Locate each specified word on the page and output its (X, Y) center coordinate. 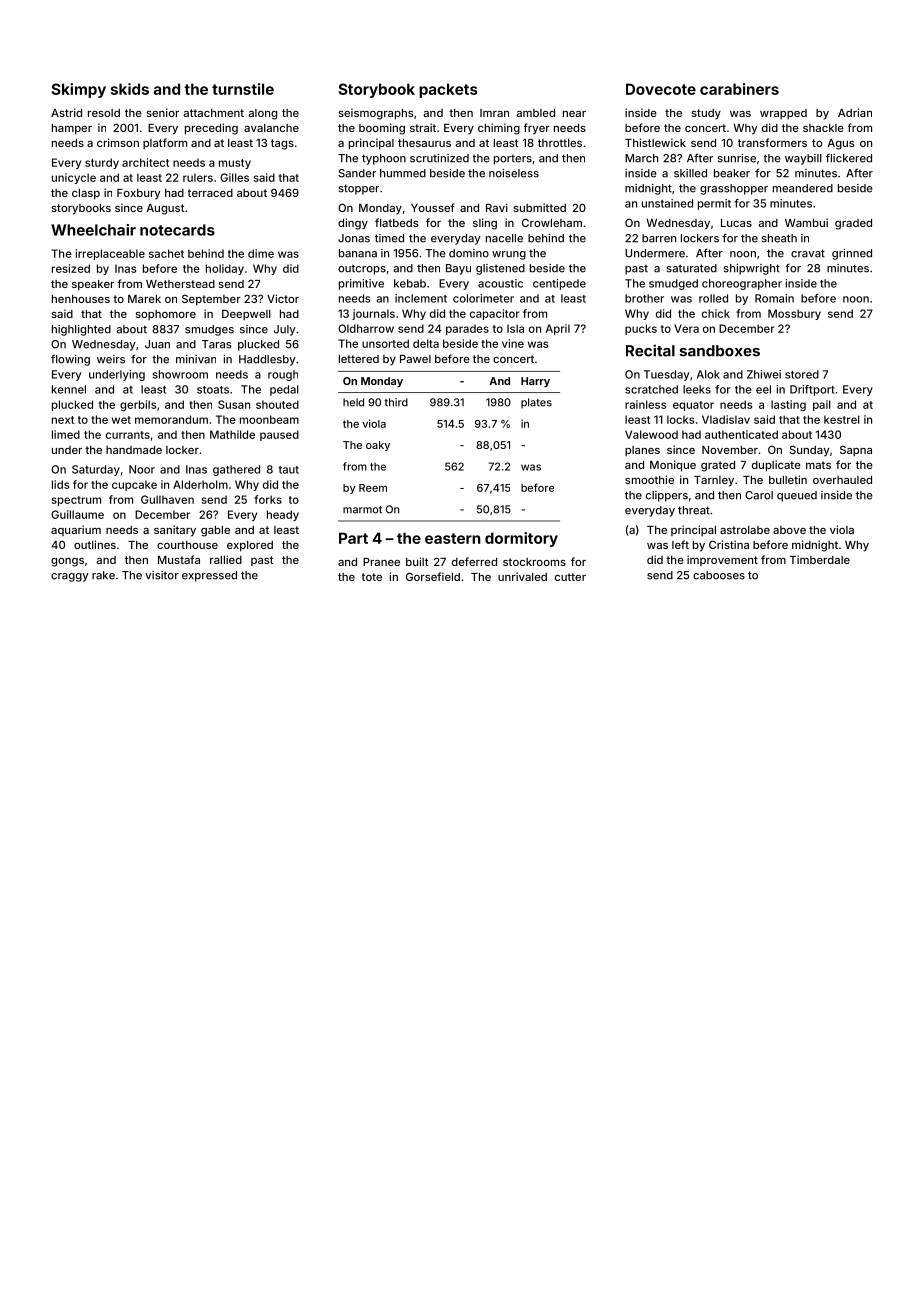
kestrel (842, 419)
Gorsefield (433, 576)
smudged (673, 284)
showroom (180, 374)
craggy (70, 577)
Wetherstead (180, 284)
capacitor (494, 314)
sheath (779, 238)
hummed (403, 173)
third (396, 402)
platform (165, 143)
